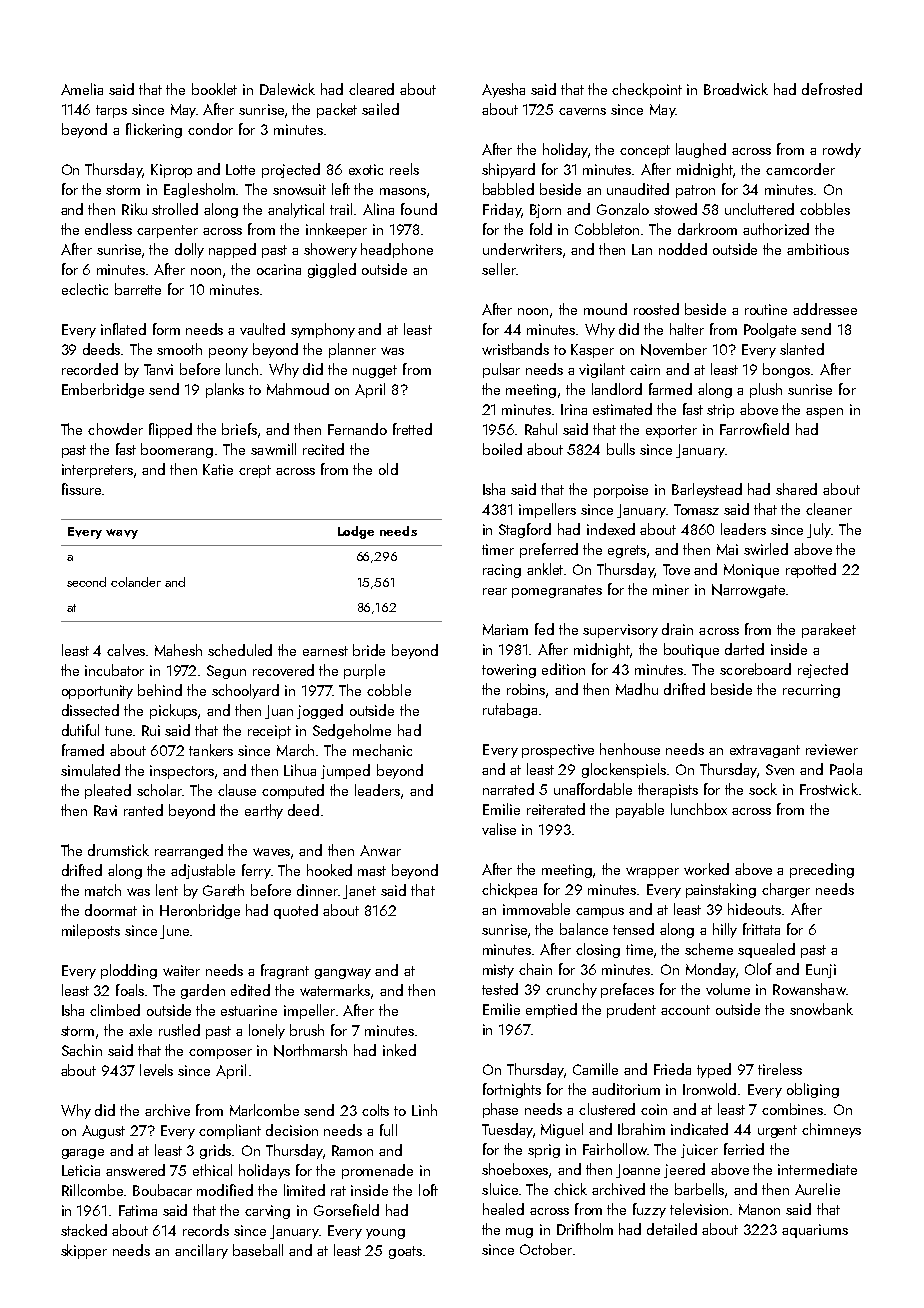 The width and height of the document is (924, 1308). I want to click on brush, so click(307, 1030).
